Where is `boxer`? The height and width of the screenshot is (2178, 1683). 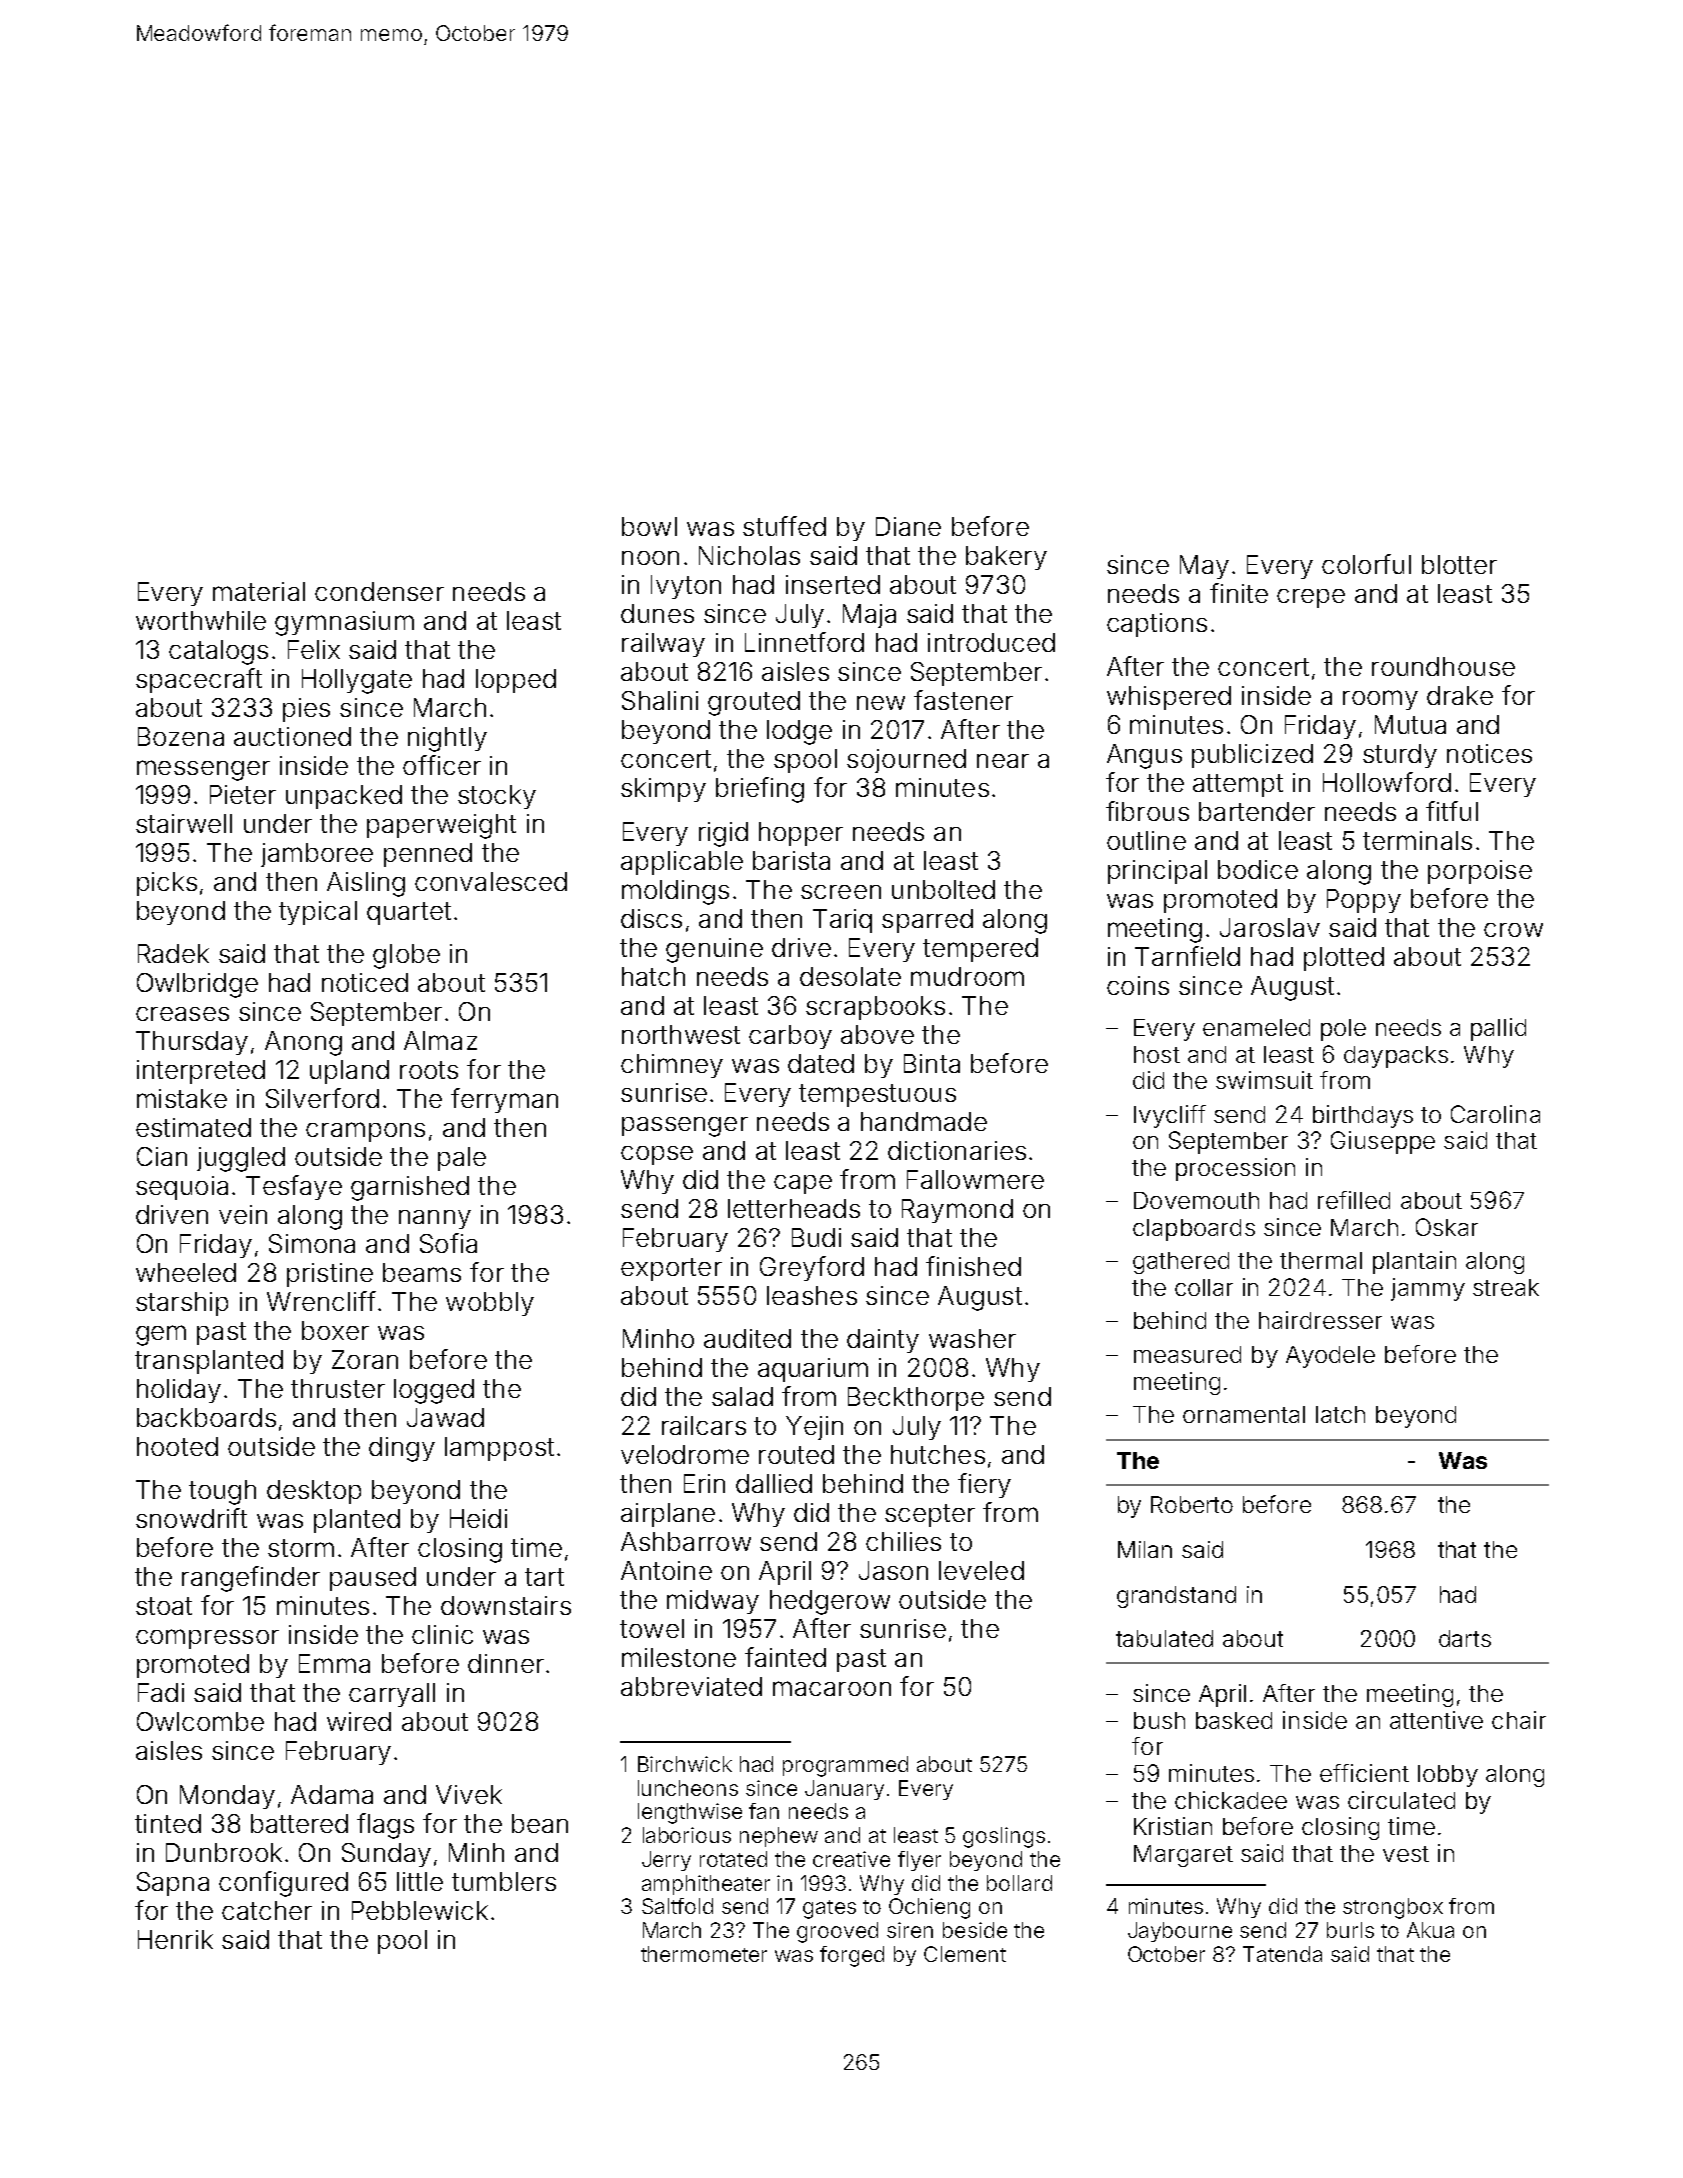
boxer is located at coordinates (335, 1330).
